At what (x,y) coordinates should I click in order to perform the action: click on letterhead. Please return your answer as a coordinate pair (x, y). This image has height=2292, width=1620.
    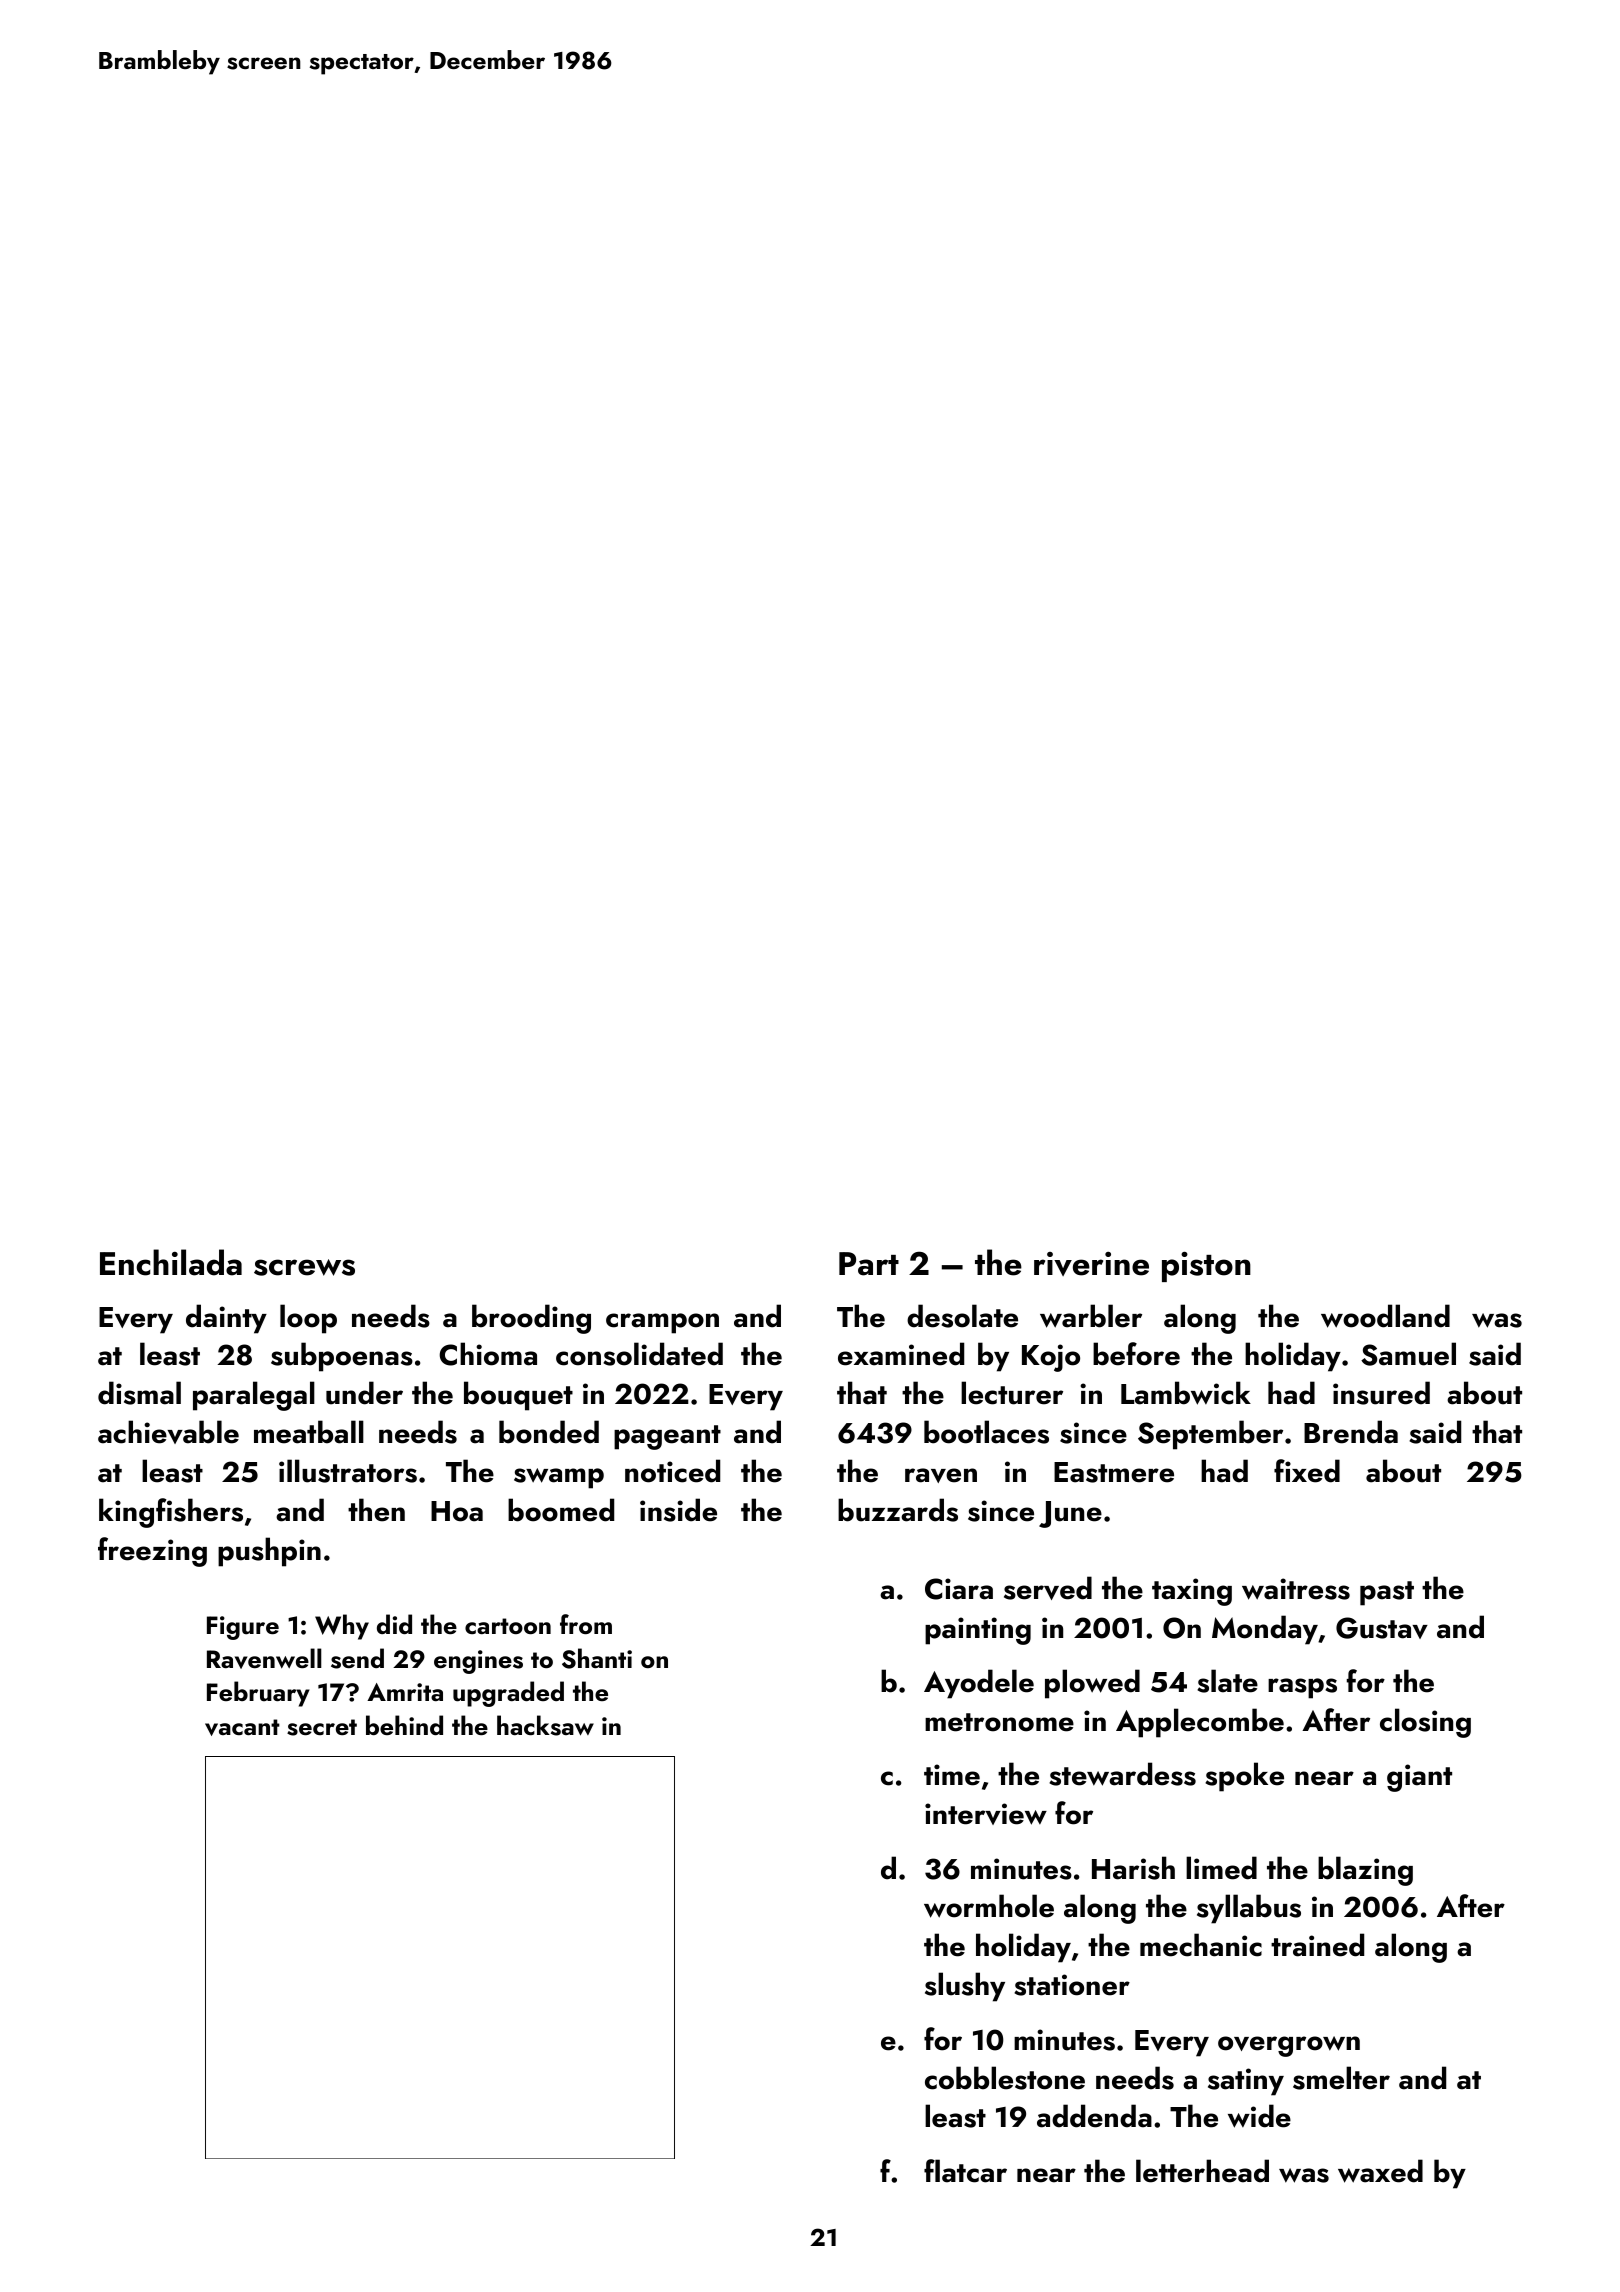
    Looking at the image, I should click on (1202, 2171).
